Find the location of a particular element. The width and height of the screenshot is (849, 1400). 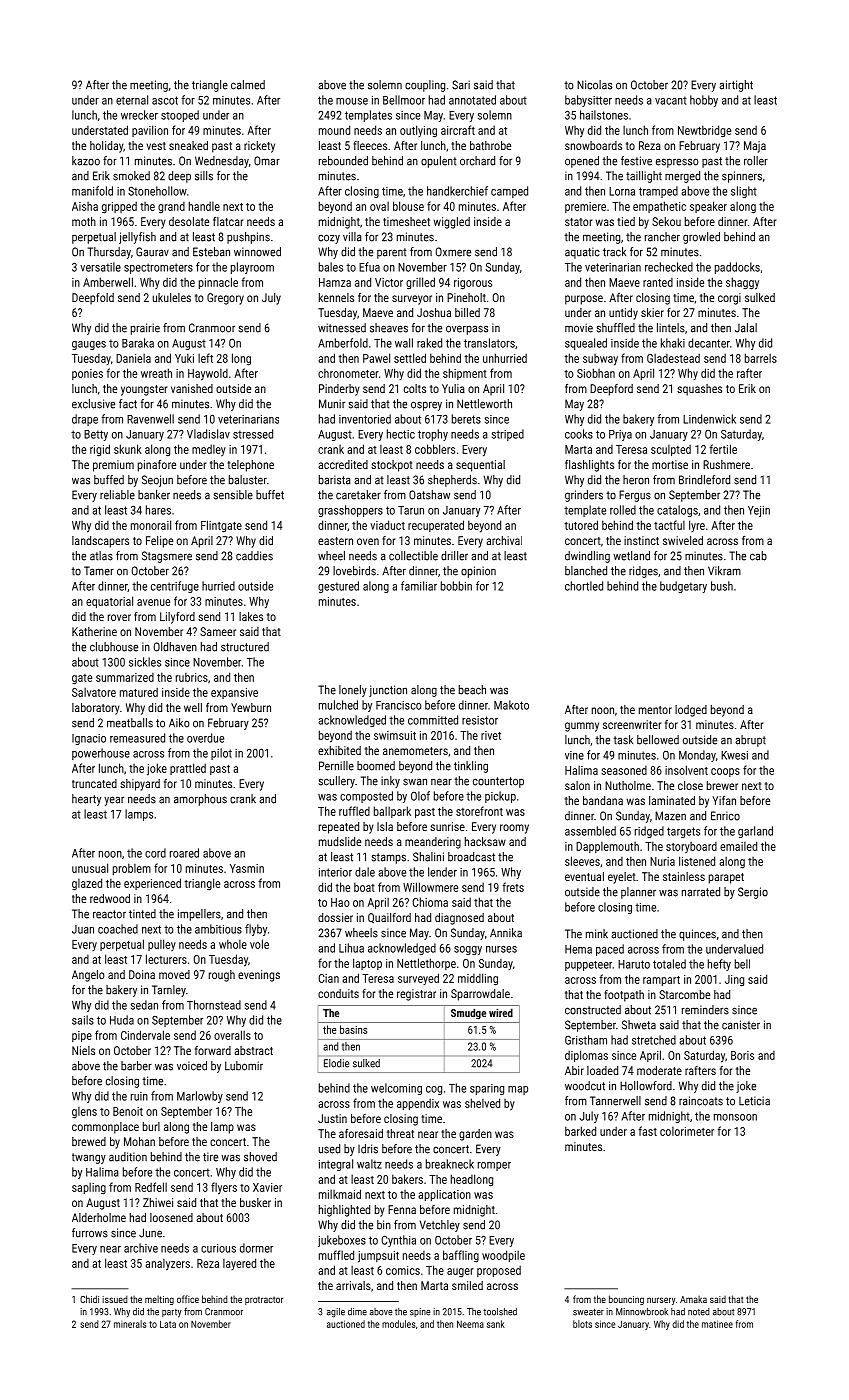

budgetary is located at coordinates (683, 587).
